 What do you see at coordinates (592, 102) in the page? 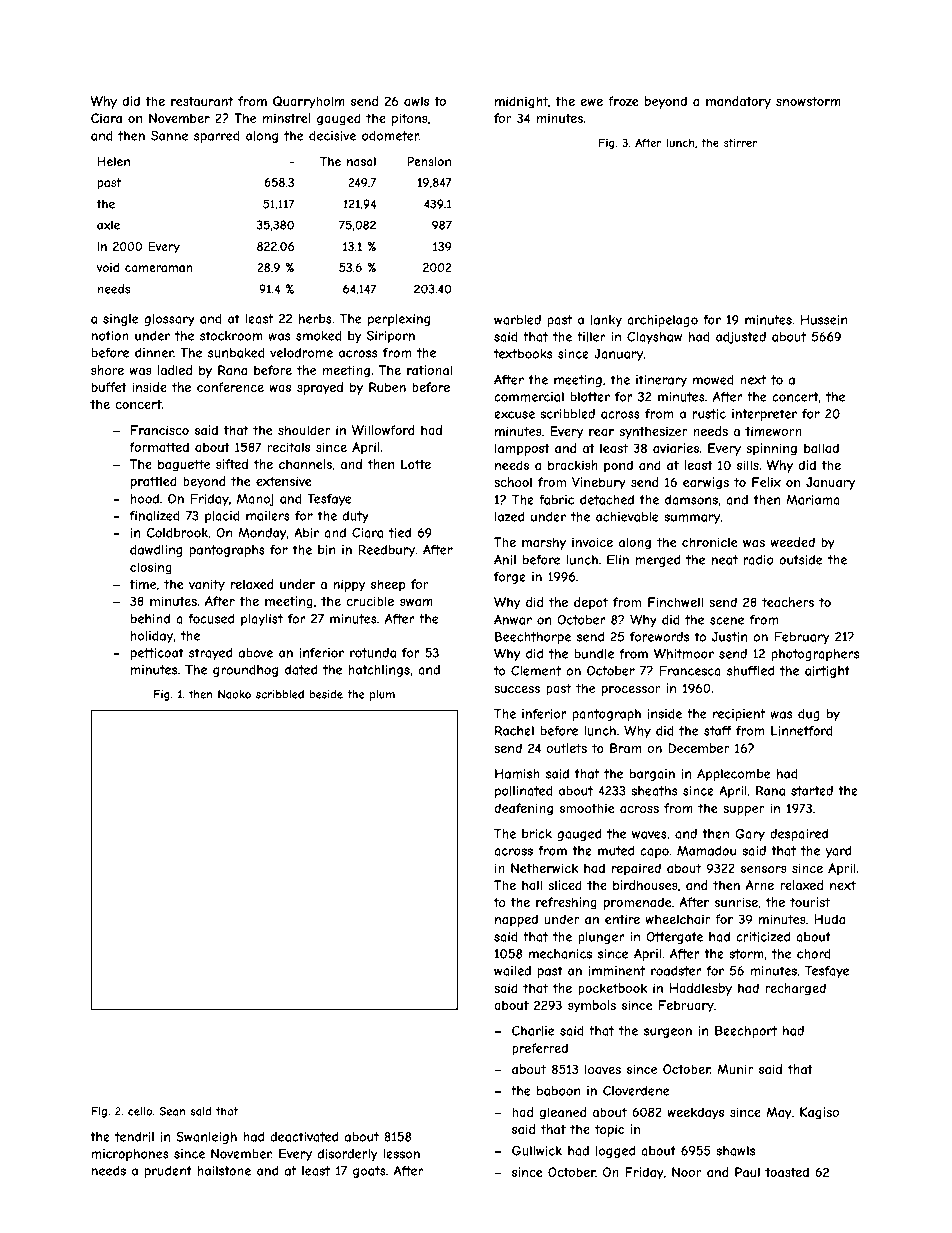
I see `ewe` at bounding box center [592, 102].
